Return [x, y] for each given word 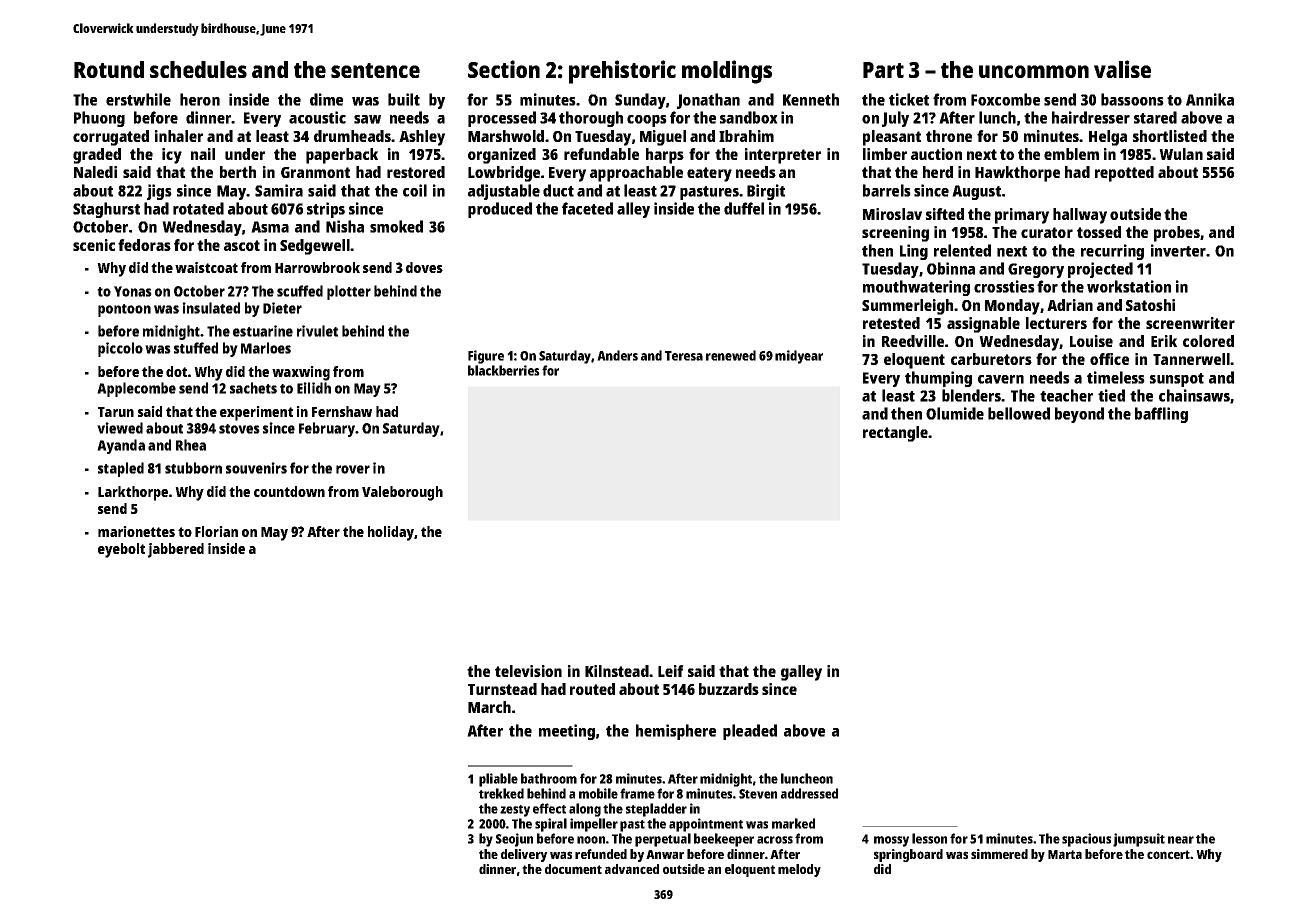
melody [799, 870]
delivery [524, 855]
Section [504, 69]
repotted [1124, 174]
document [573, 869]
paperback [342, 156]
